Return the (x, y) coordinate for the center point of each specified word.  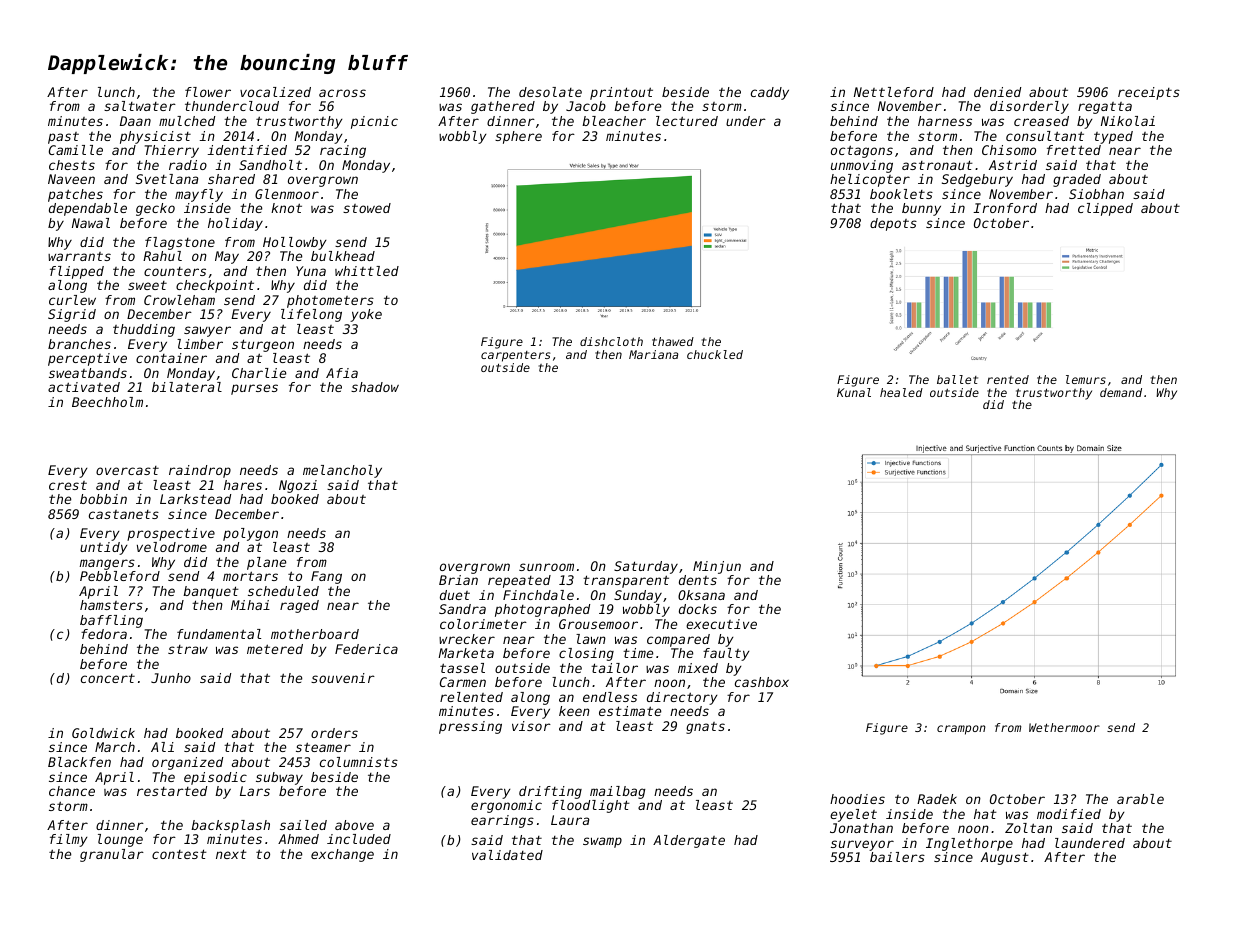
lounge (120, 840)
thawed (673, 341)
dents (698, 580)
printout (621, 93)
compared (678, 640)
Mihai (250, 605)
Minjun (717, 567)
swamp (602, 842)
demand (1121, 392)
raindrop (200, 471)
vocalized (275, 92)
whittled (367, 271)
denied (997, 92)
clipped (1105, 209)
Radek (937, 799)
